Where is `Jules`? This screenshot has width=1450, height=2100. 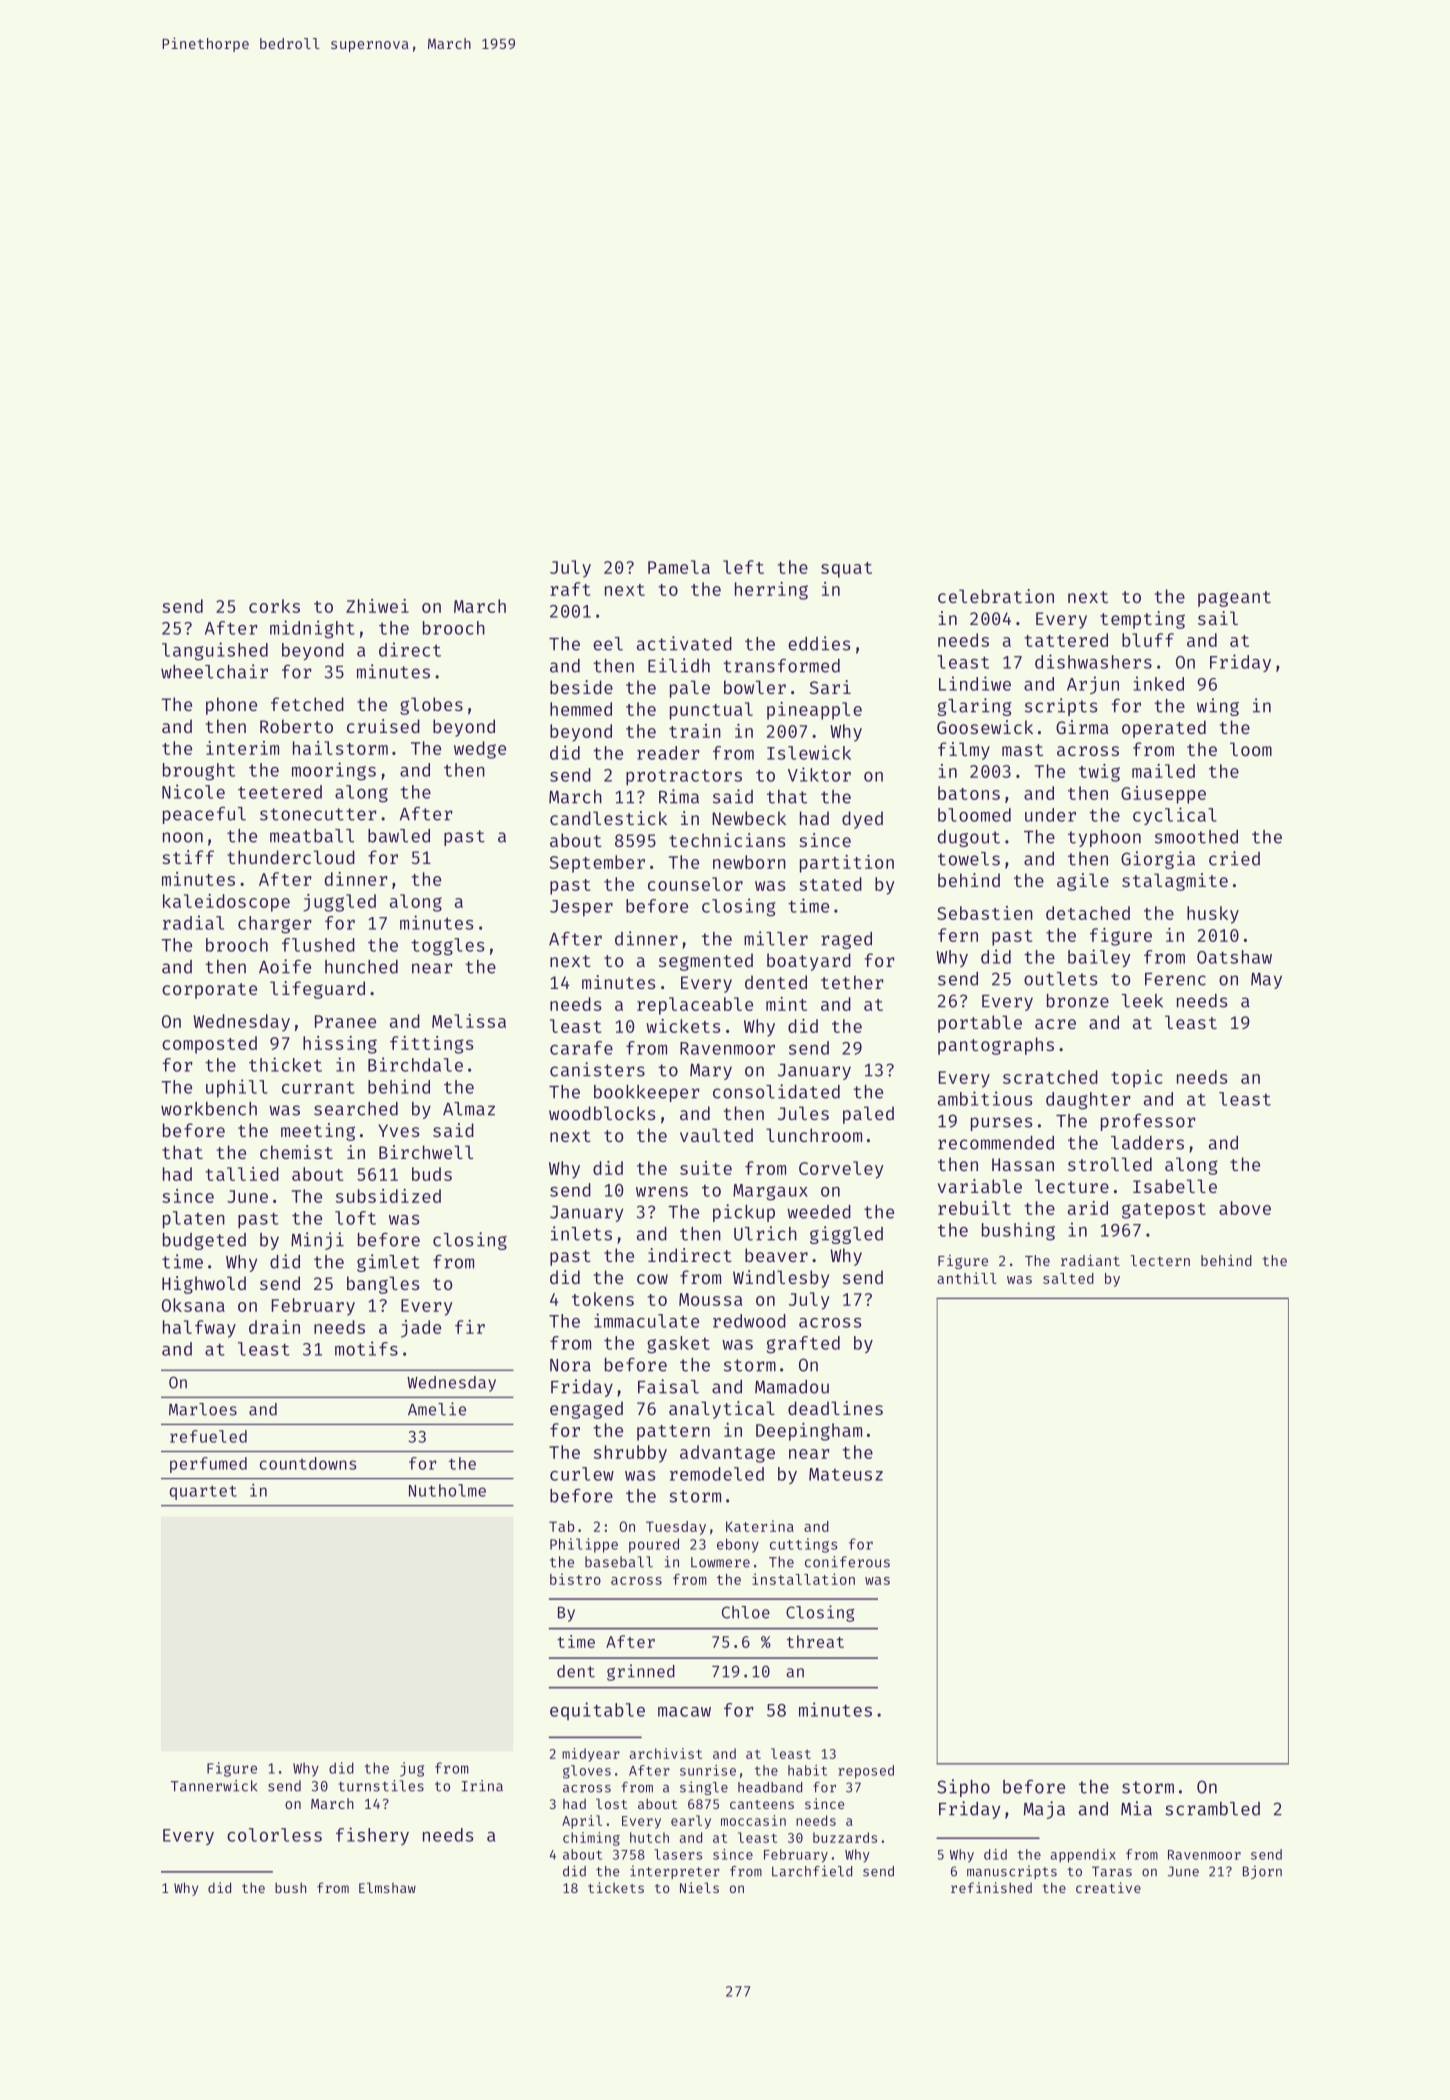
Jules is located at coordinates (803, 1113).
